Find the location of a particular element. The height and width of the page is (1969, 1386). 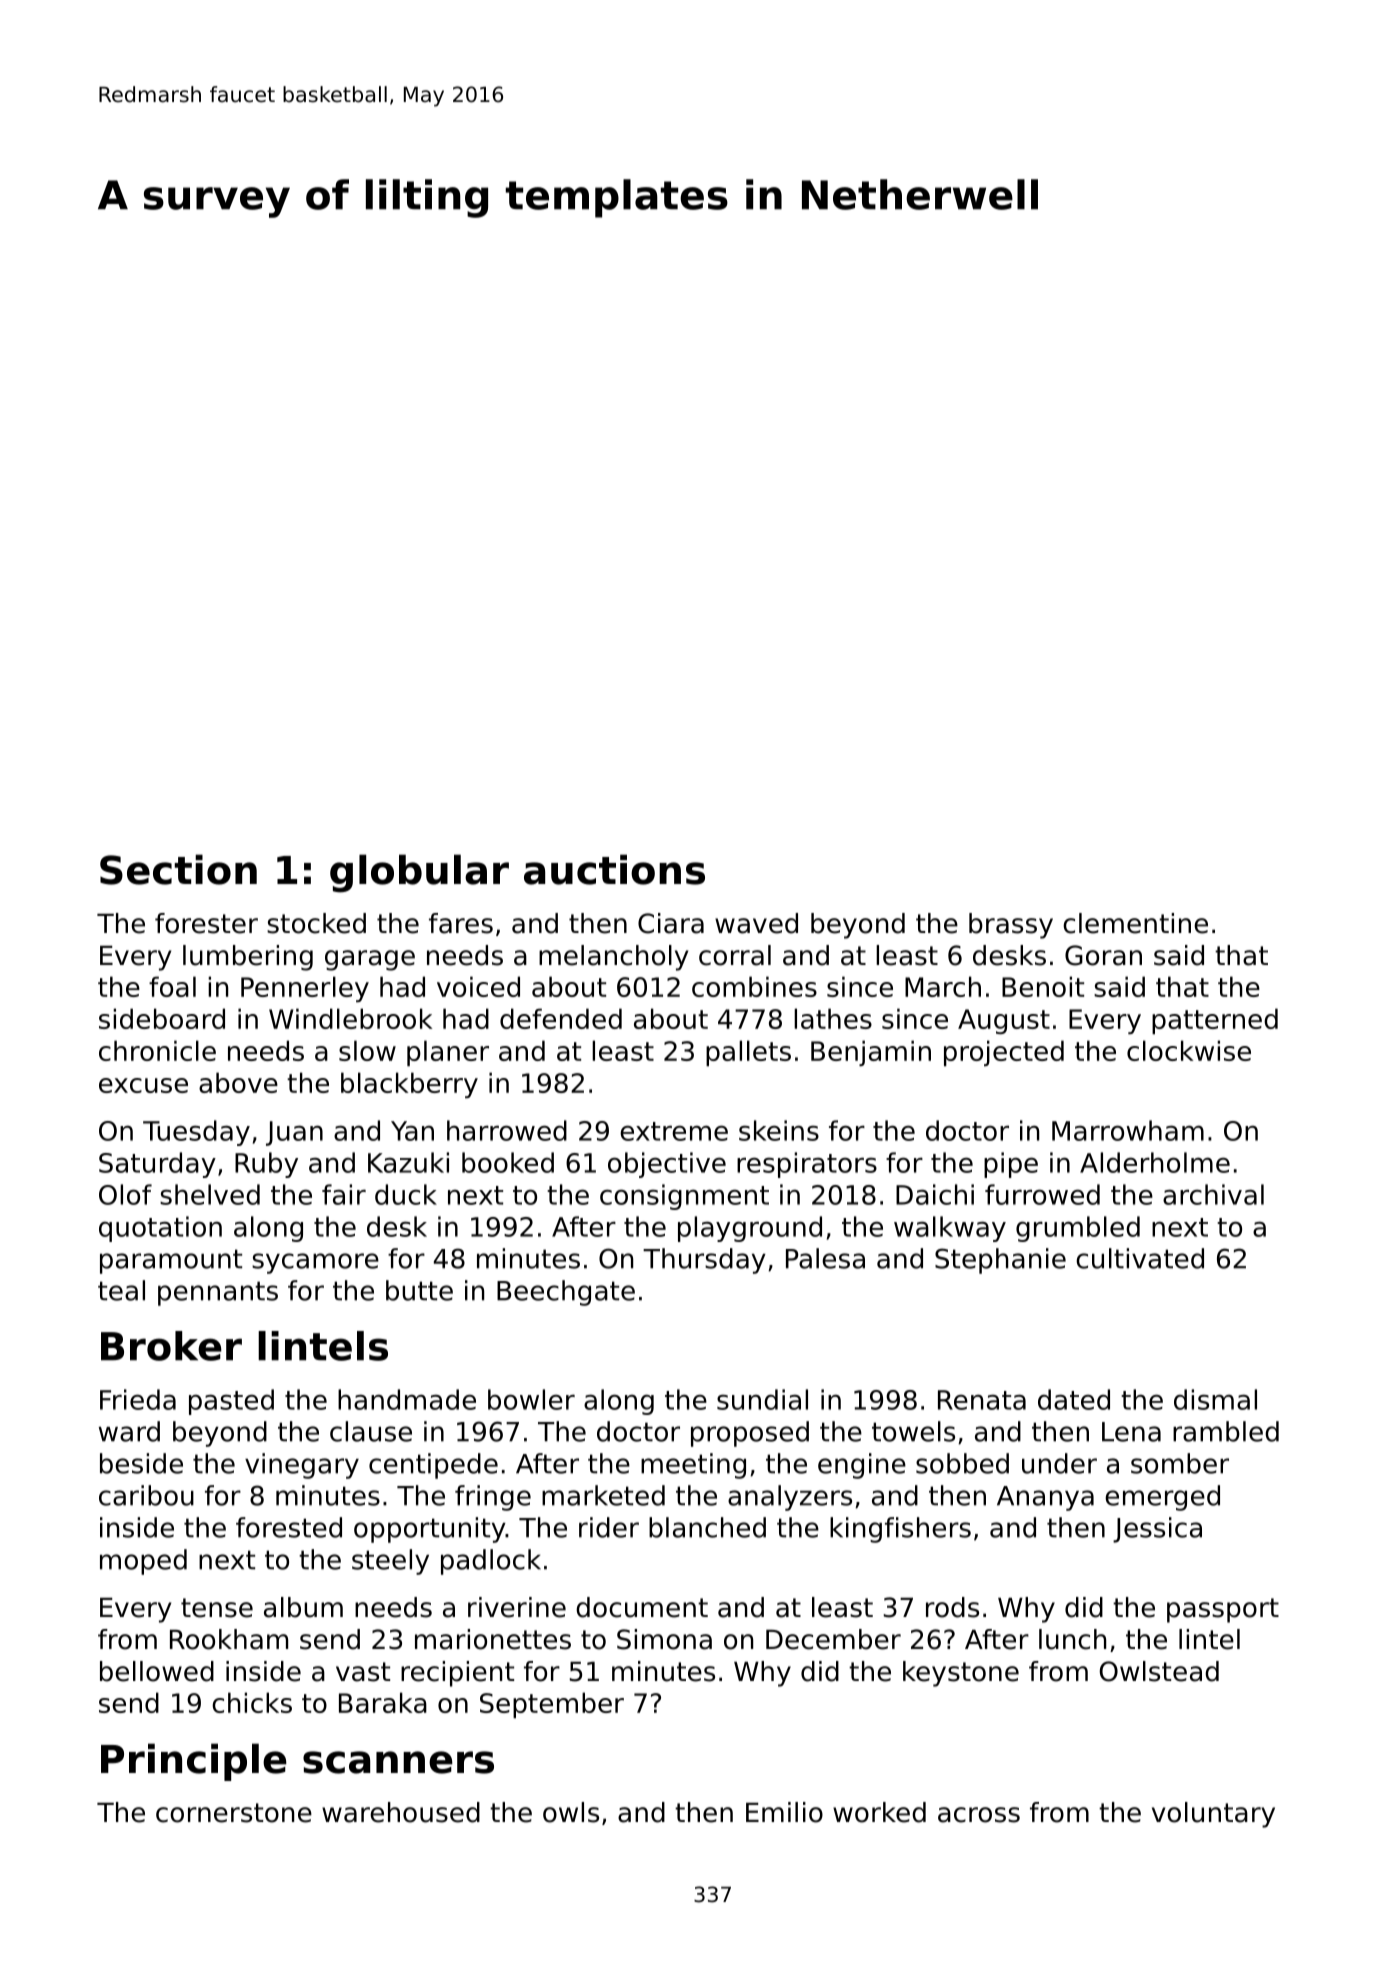

September is located at coordinates (552, 1705).
